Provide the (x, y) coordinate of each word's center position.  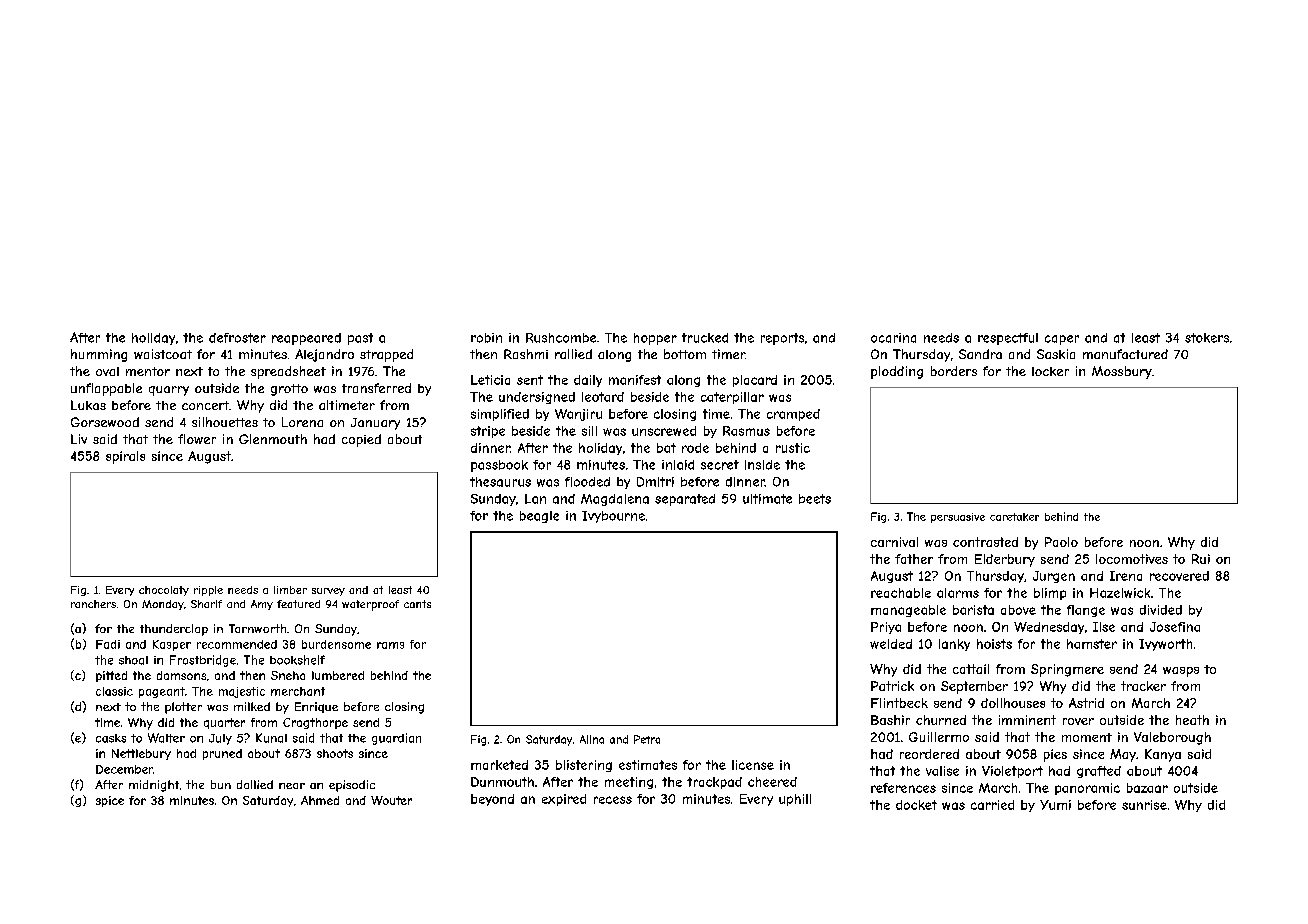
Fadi (108, 644)
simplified (500, 415)
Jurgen (1054, 577)
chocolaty (164, 591)
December (124, 769)
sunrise (1144, 805)
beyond (492, 800)
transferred (376, 388)
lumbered (338, 675)
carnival (894, 542)
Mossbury (1122, 372)
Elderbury (1005, 560)
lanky (954, 645)
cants (417, 604)
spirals (125, 457)
